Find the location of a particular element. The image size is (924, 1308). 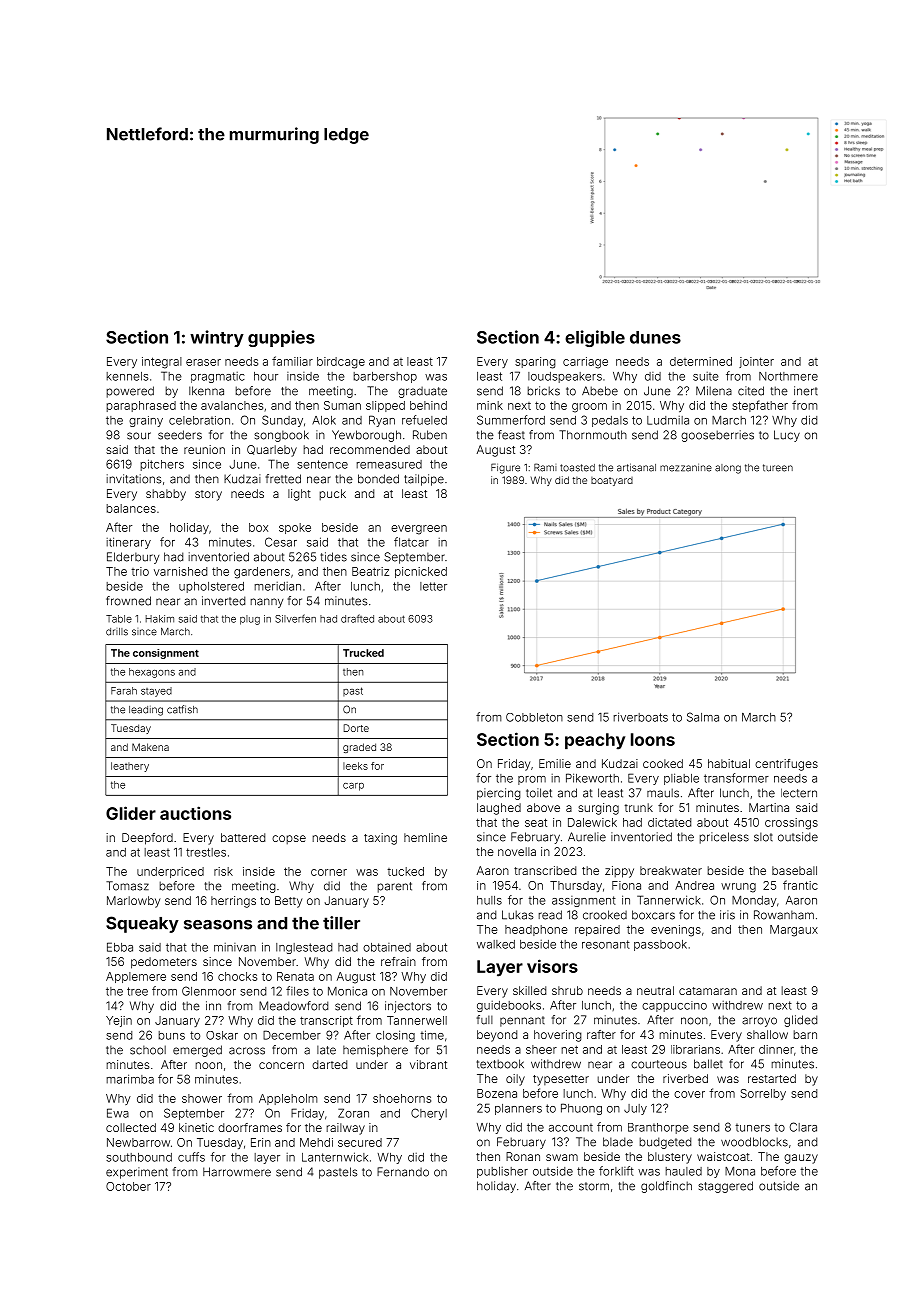

cappuccino is located at coordinates (674, 1006).
